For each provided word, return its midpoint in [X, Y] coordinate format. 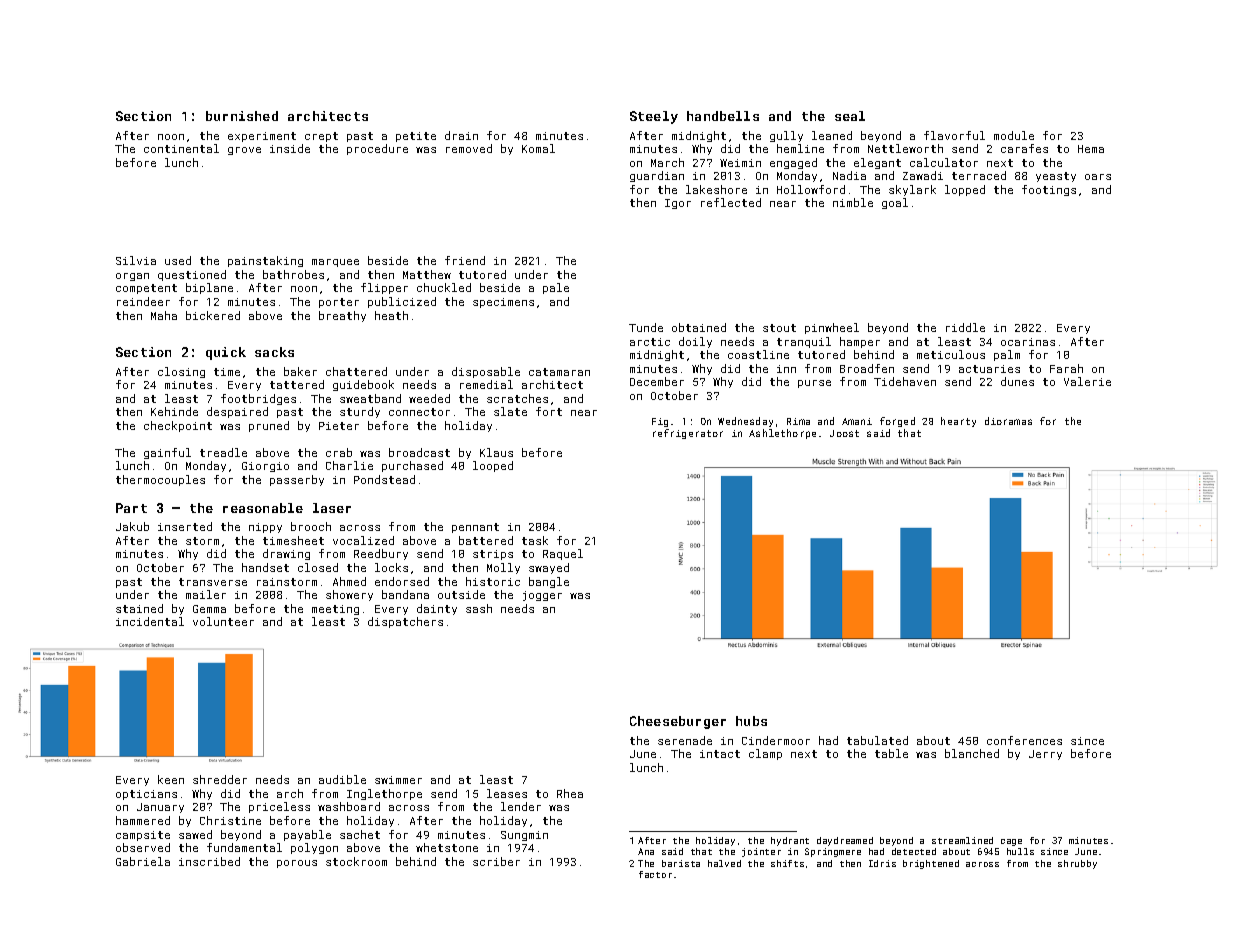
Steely [654, 117]
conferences [1024, 740]
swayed [549, 568]
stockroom [356, 861]
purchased [412, 466]
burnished [242, 116]
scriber [496, 861]
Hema [1091, 149]
